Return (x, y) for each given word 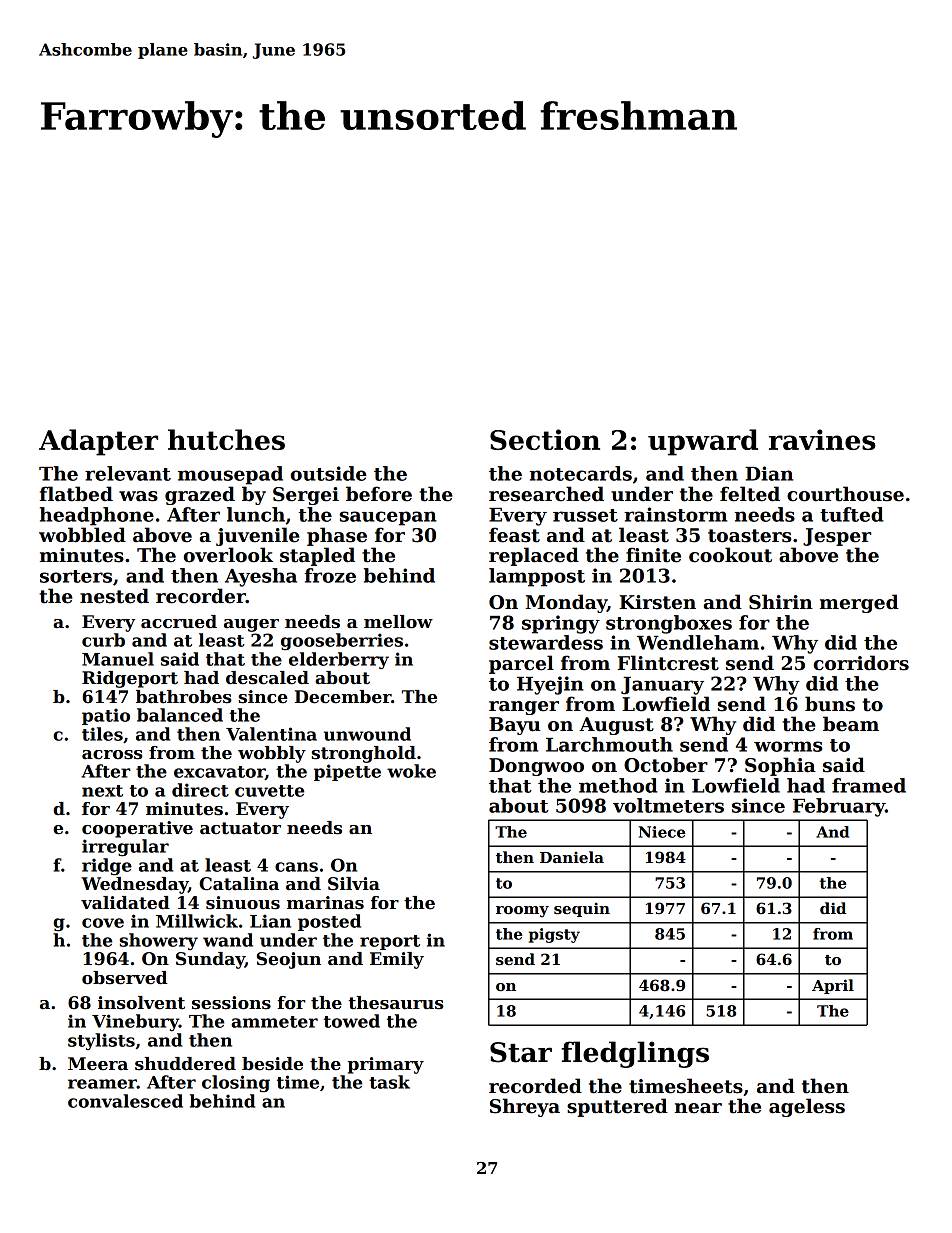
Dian (769, 473)
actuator (240, 828)
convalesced (125, 1101)
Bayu (515, 726)
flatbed (76, 494)
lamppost (537, 577)
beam (851, 724)
